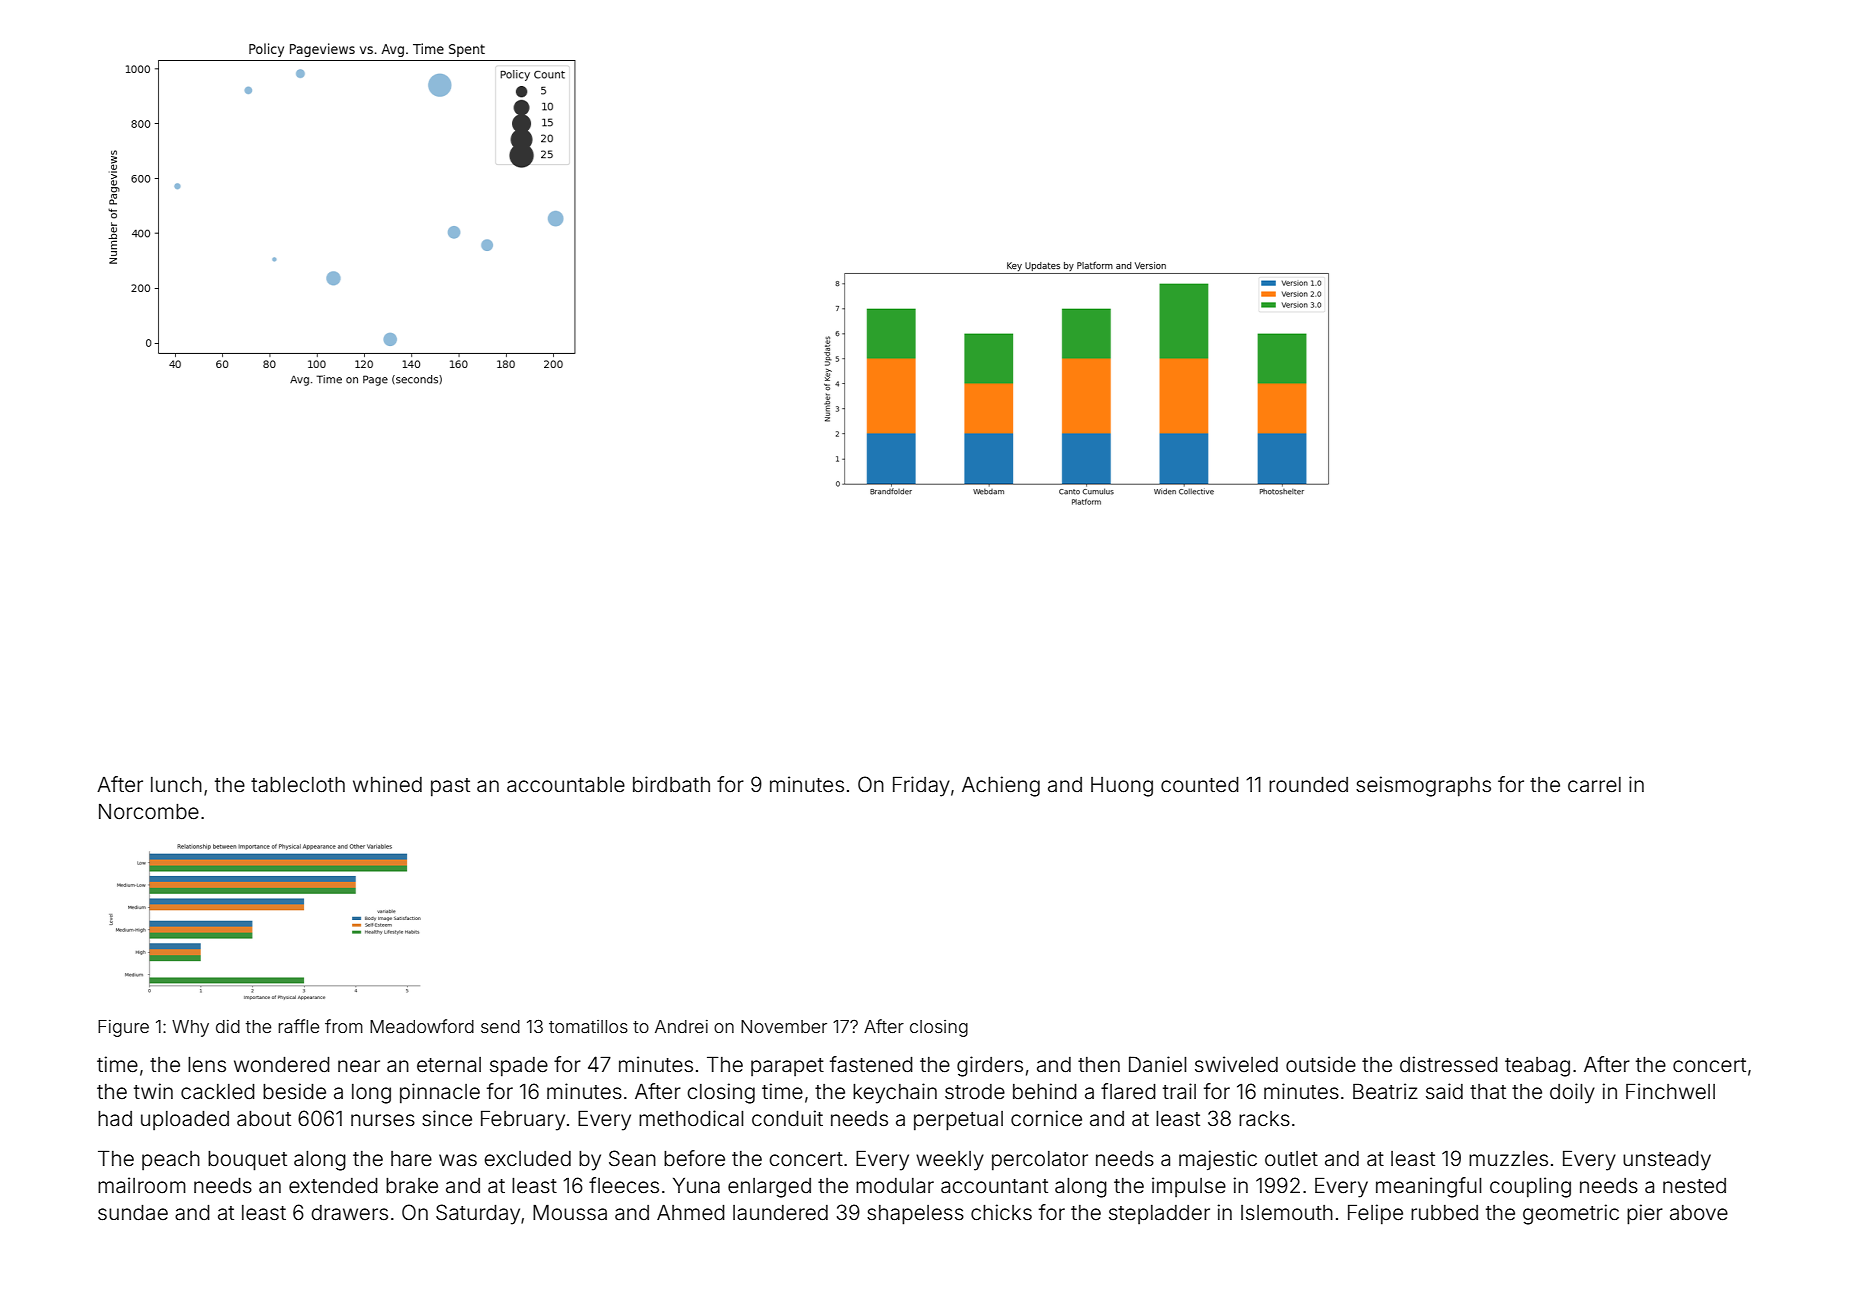  I want to click on muzzles, so click(1508, 1159).
